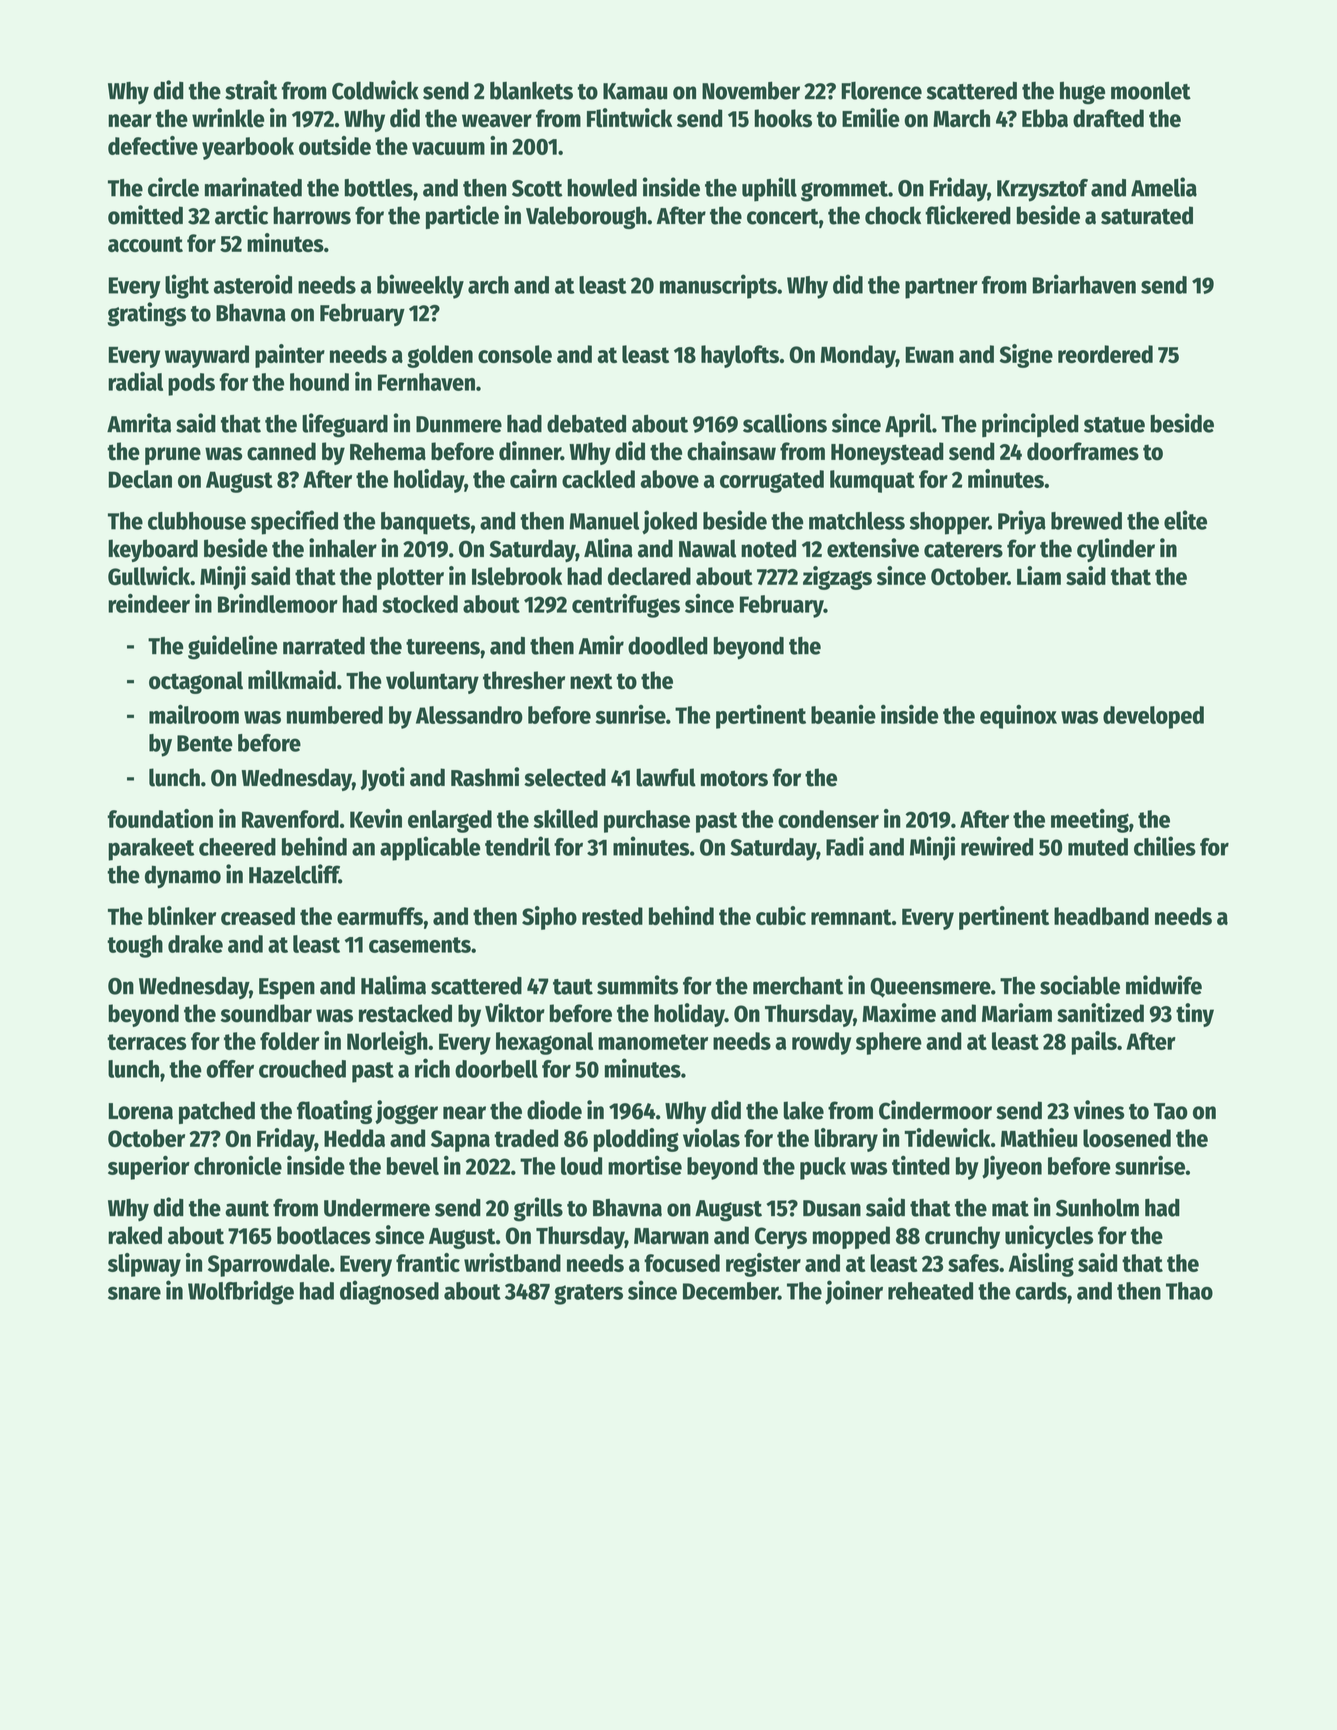  I want to click on painter, so click(290, 356).
